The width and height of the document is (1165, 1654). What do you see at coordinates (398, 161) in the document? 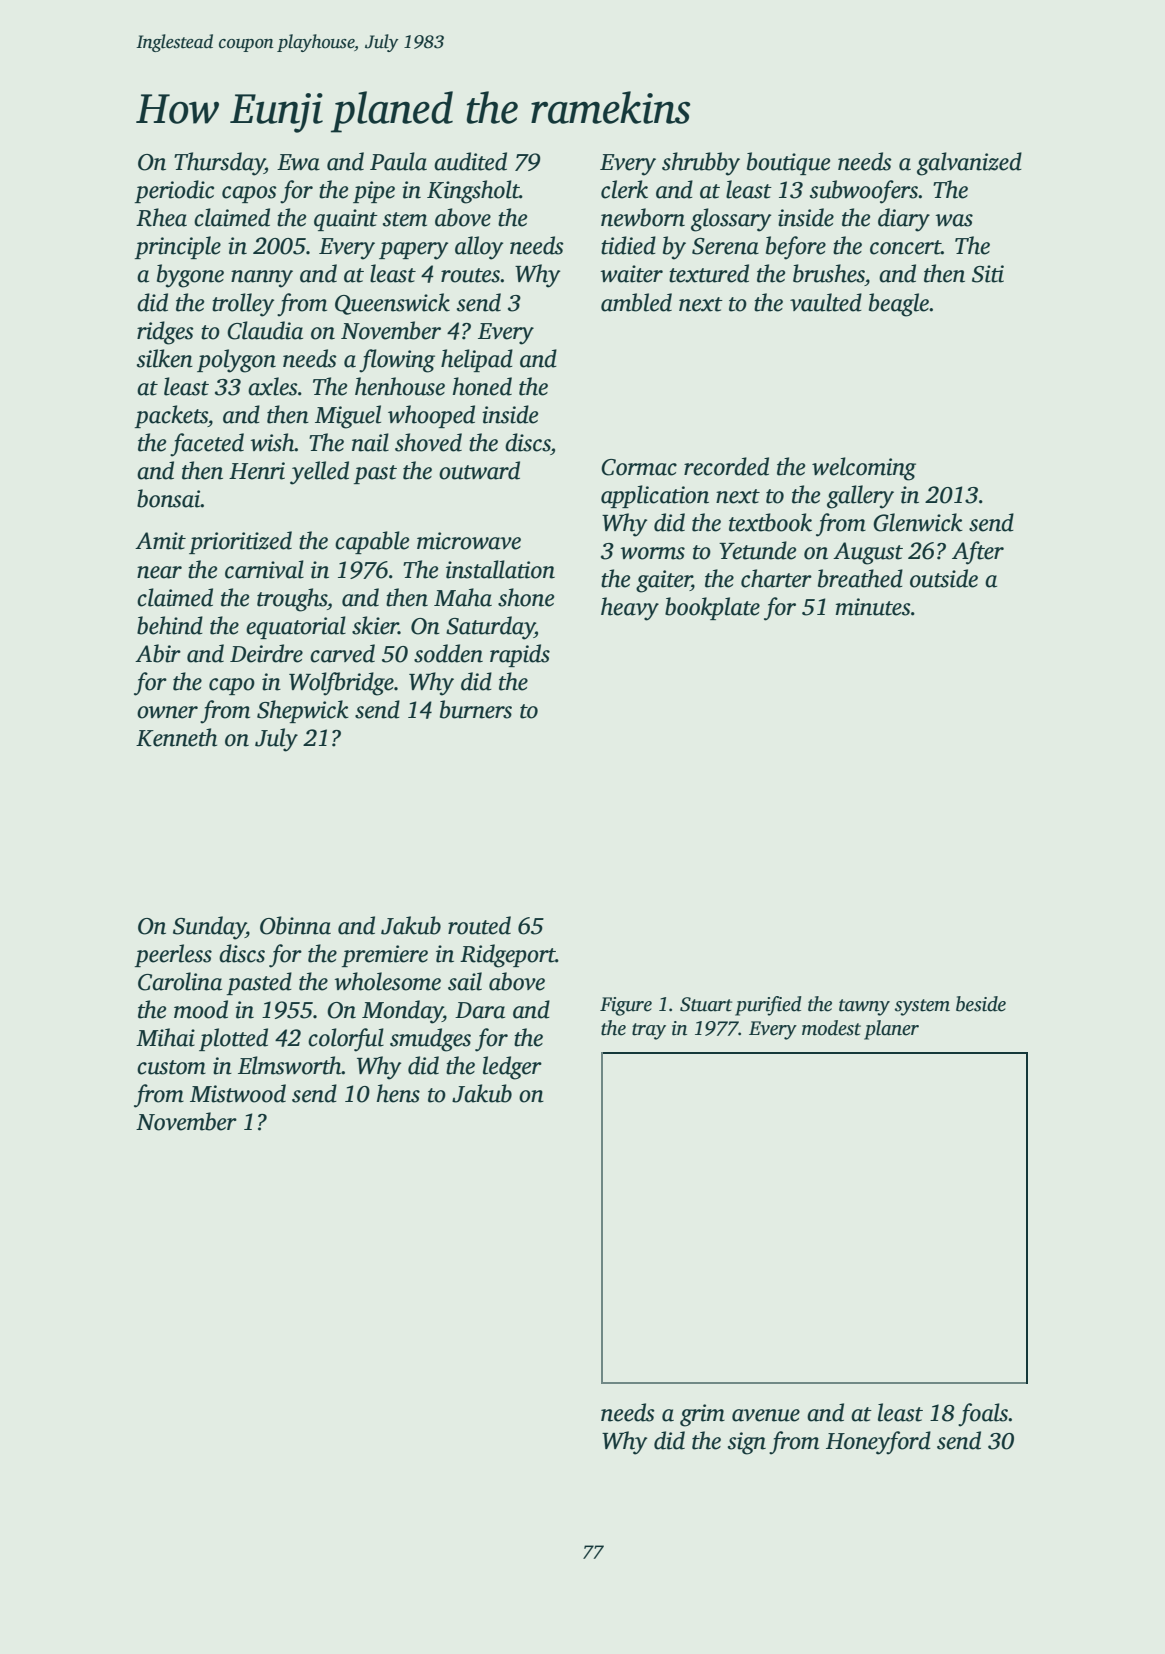
I see `Paula` at bounding box center [398, 161].
